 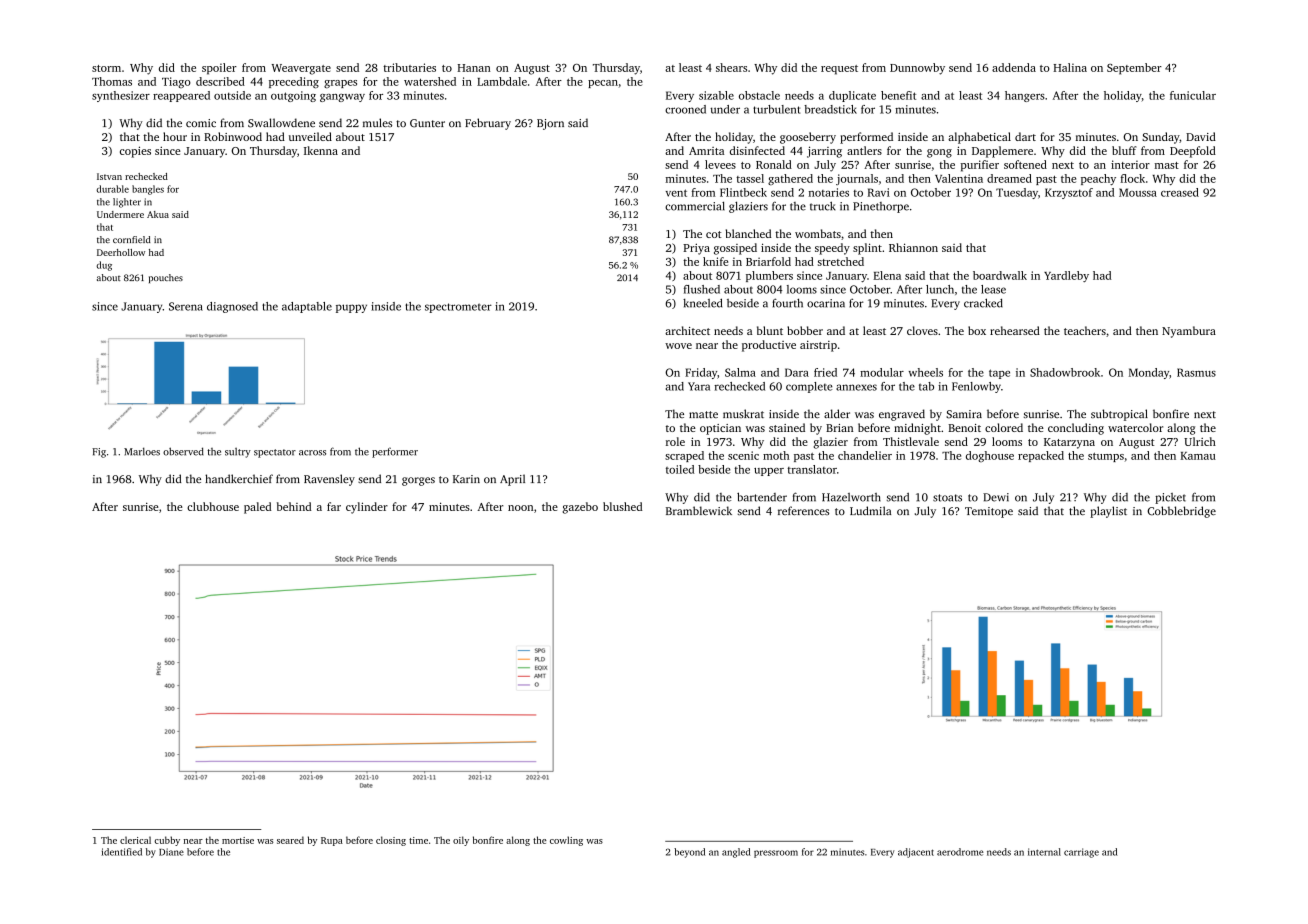 What do you see at coordinates (580, 508) in the screenshot?
I see `gazebo` at bounding box center [580, 508].
